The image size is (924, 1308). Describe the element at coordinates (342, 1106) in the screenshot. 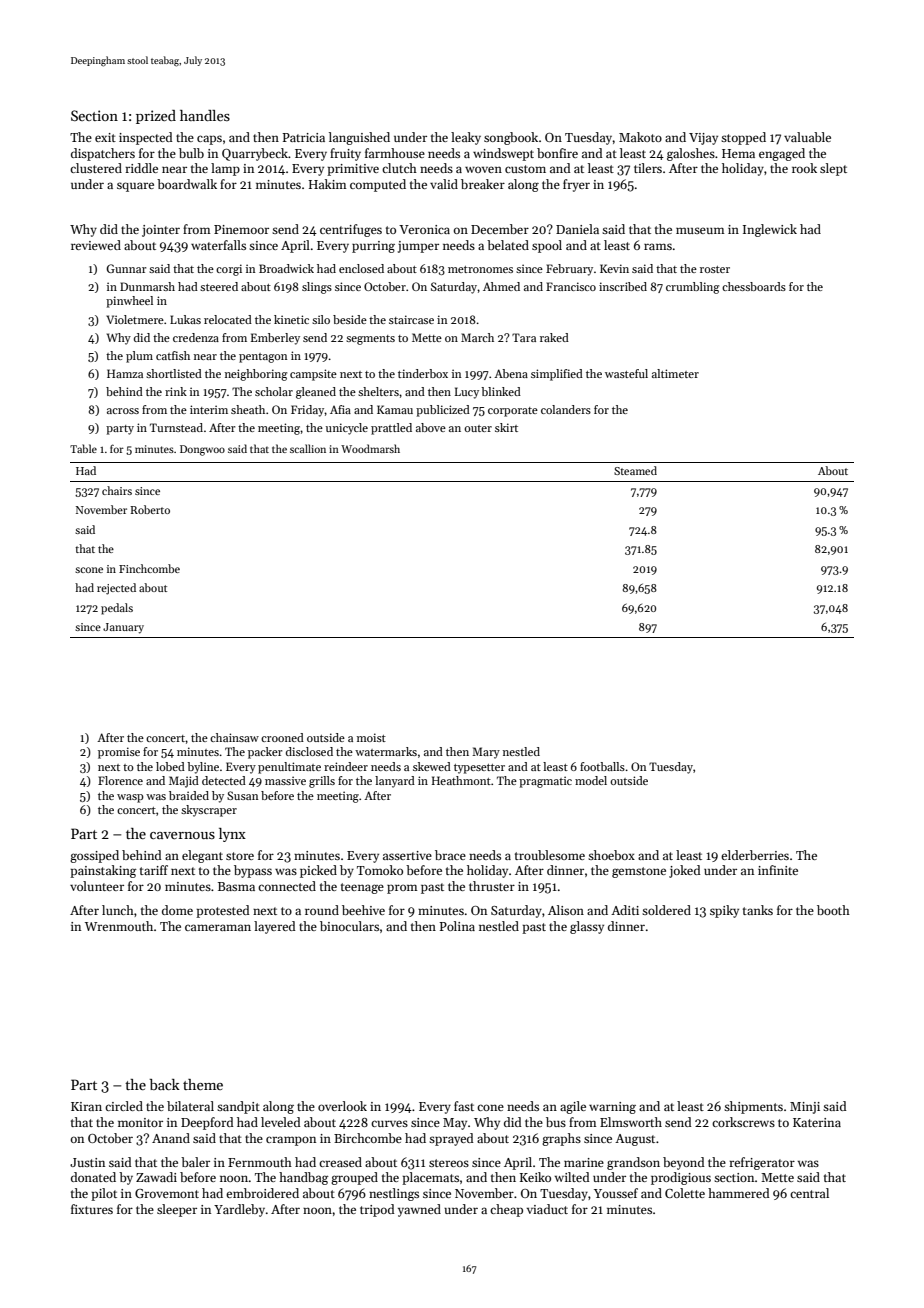

I see `overlook` at that location.
